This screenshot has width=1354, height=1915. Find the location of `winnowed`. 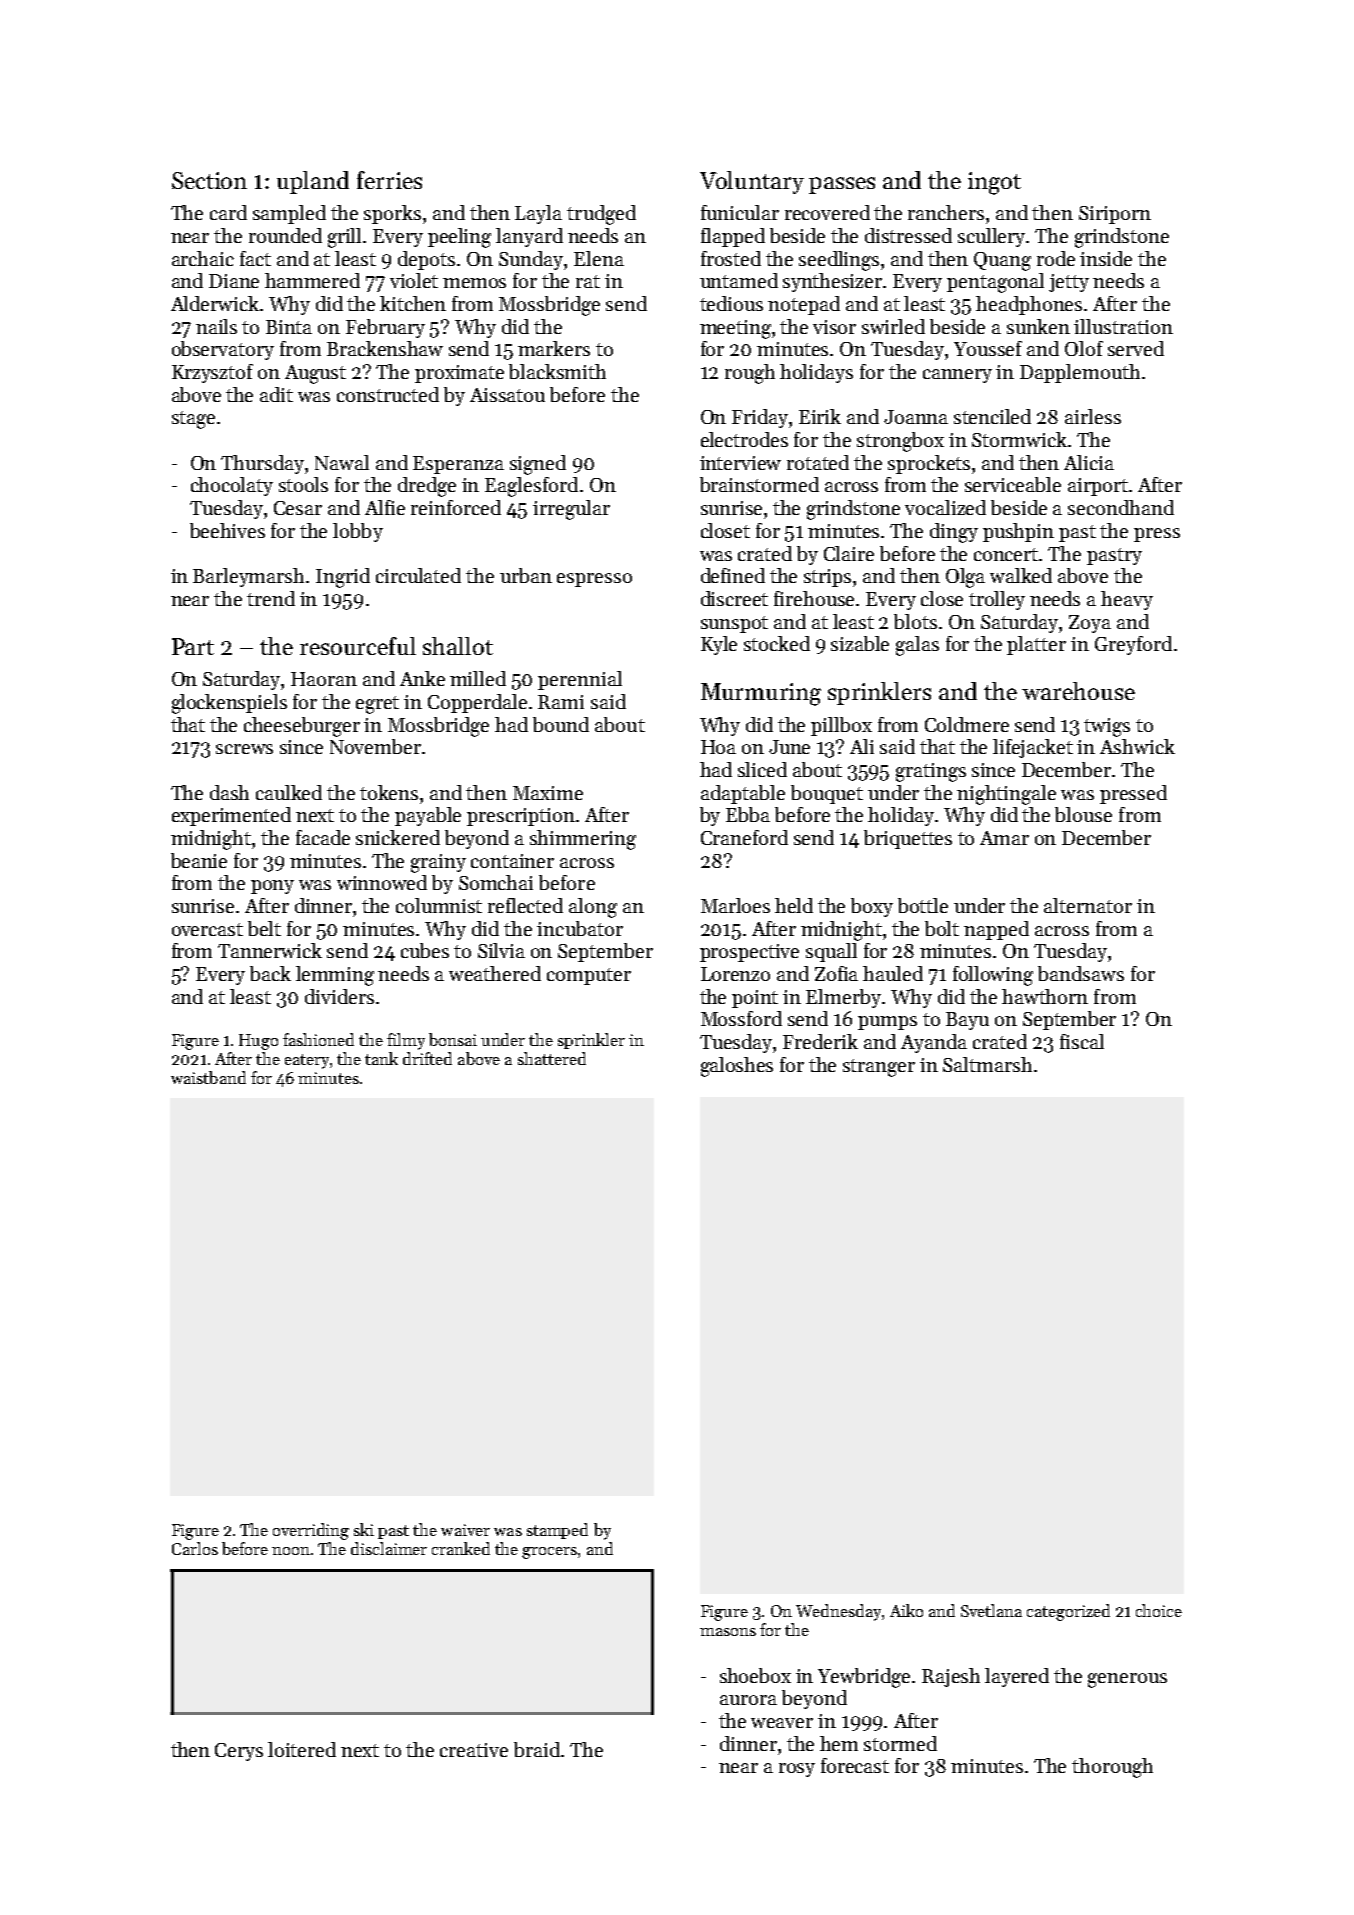

winnowed is located at coordinates (382, 882).
